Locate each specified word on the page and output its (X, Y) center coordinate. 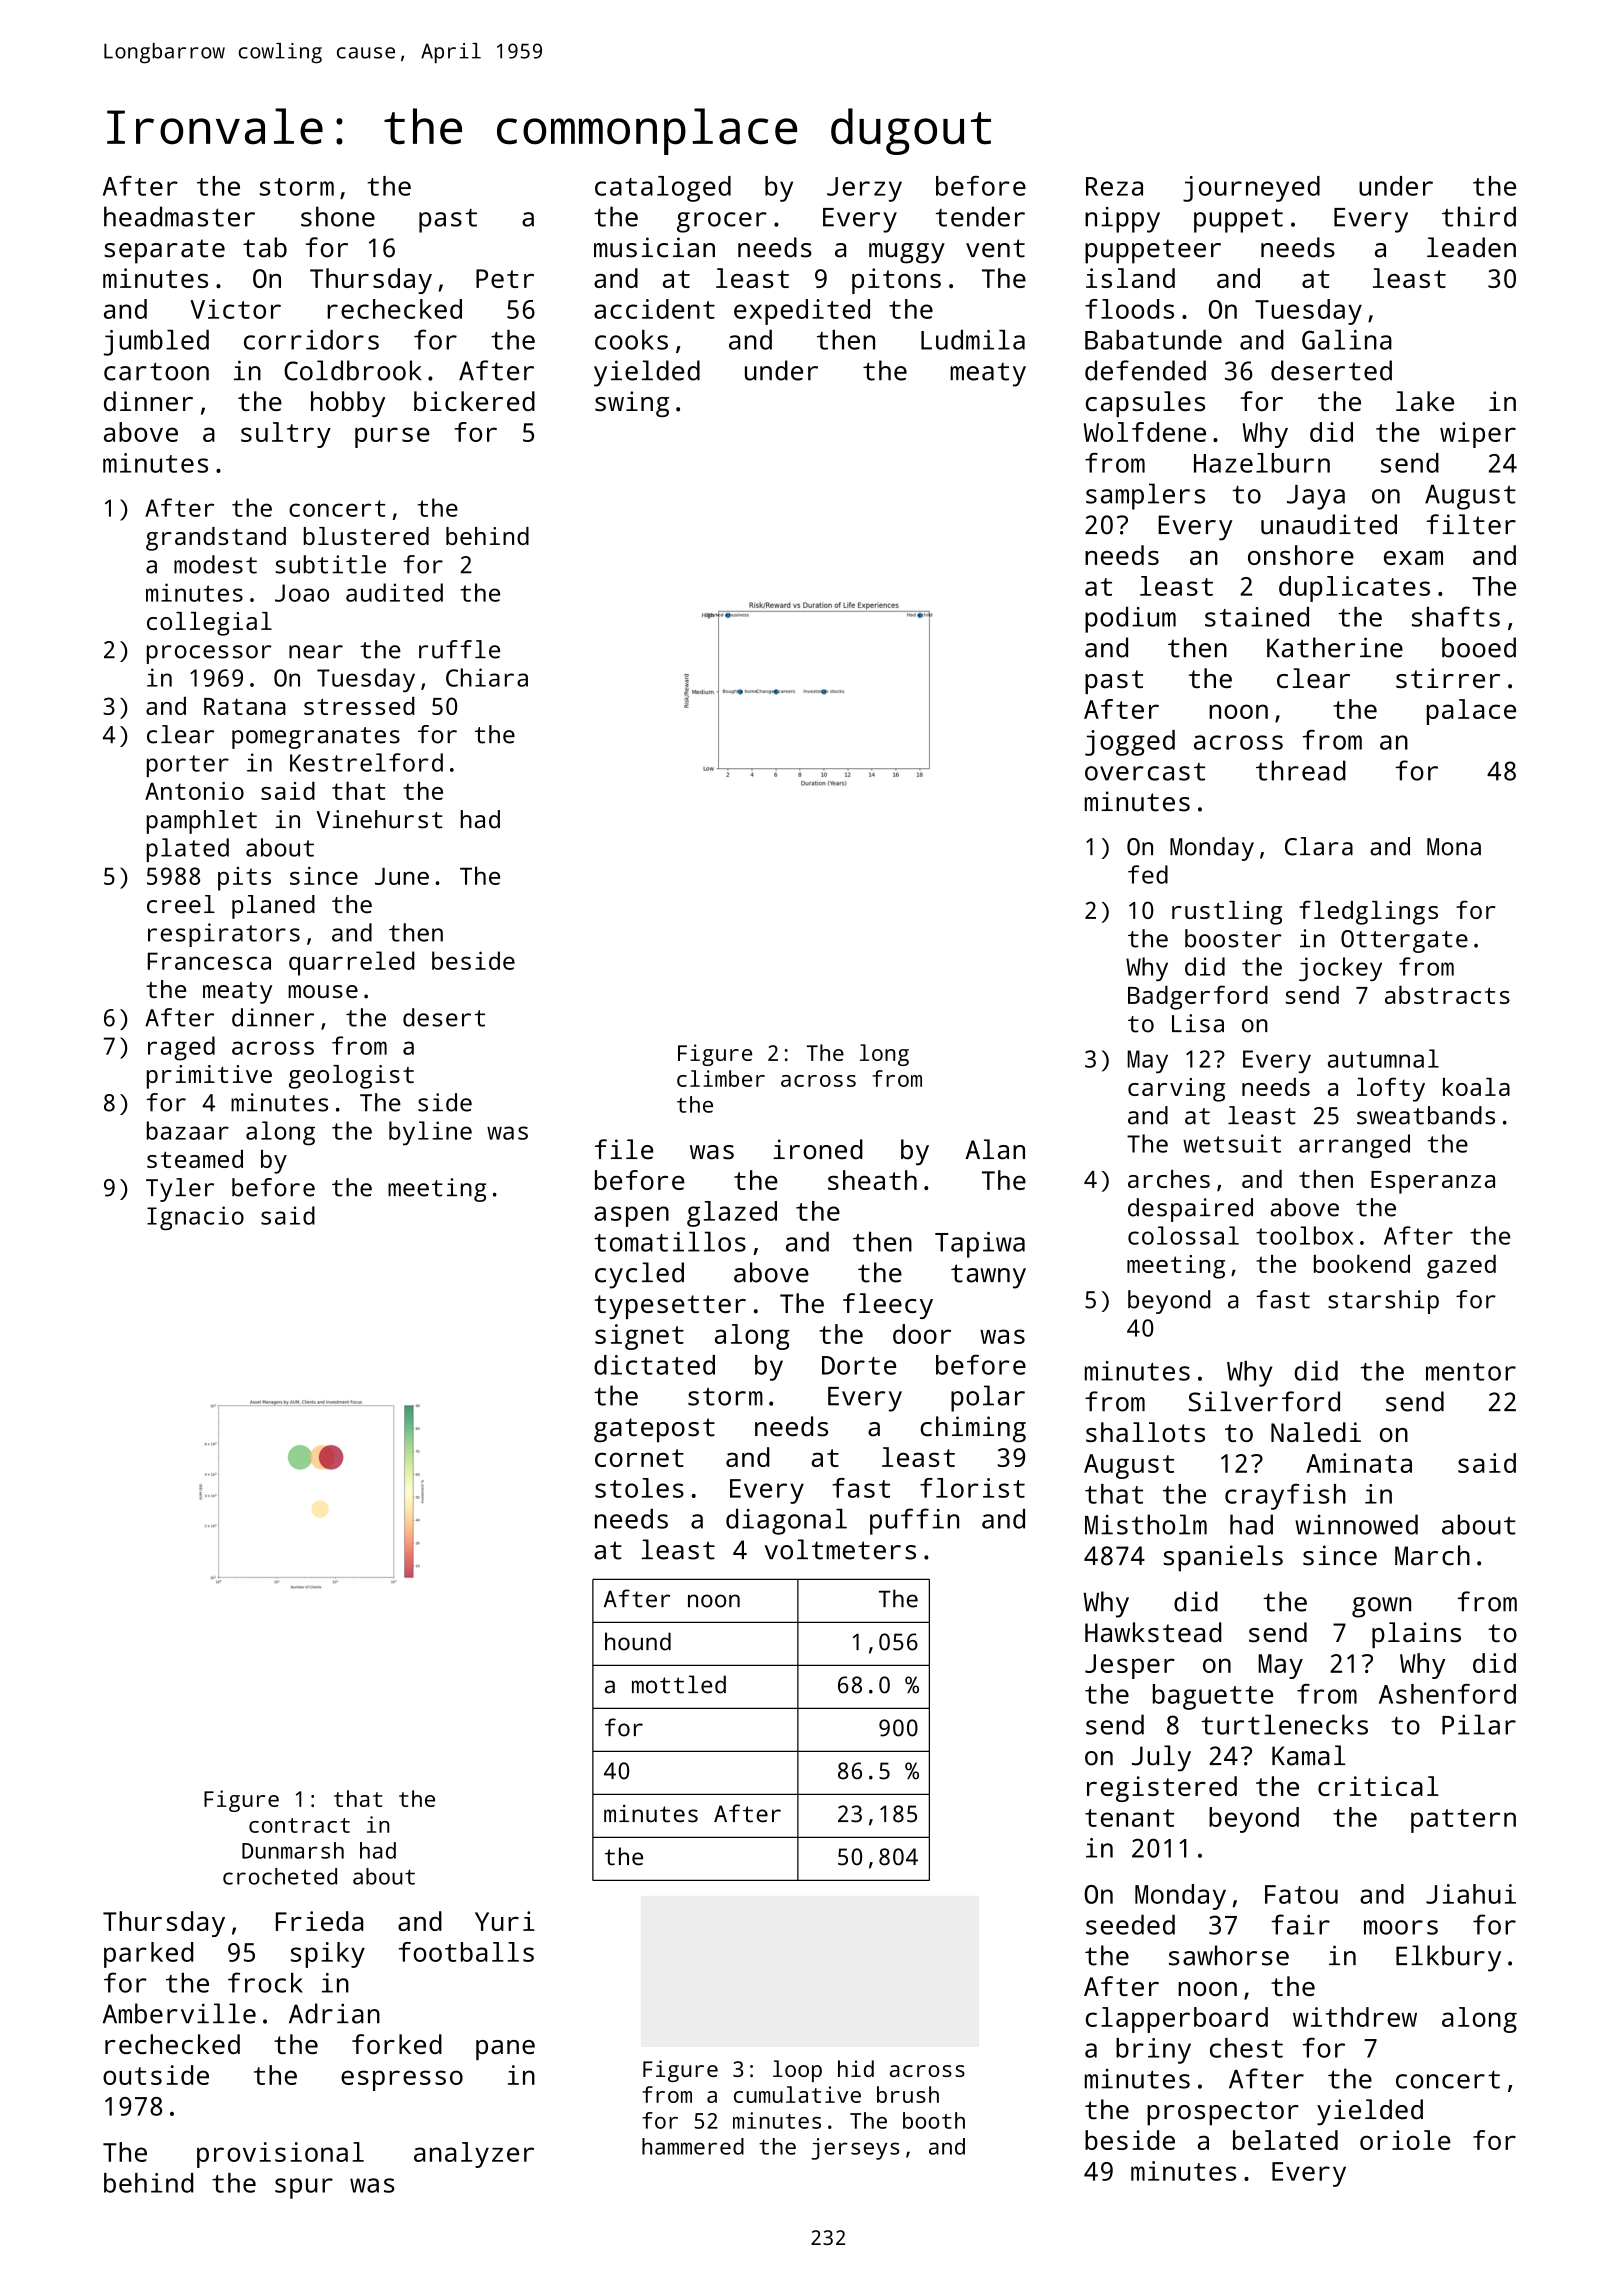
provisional (280, 2155)
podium (1130, 620)
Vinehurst (380, 819)
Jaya (1316, 497)
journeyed (1251, 189)
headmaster (179, 216)
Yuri (505, 1921)
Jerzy (864, 189)
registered (1162, 1789)
